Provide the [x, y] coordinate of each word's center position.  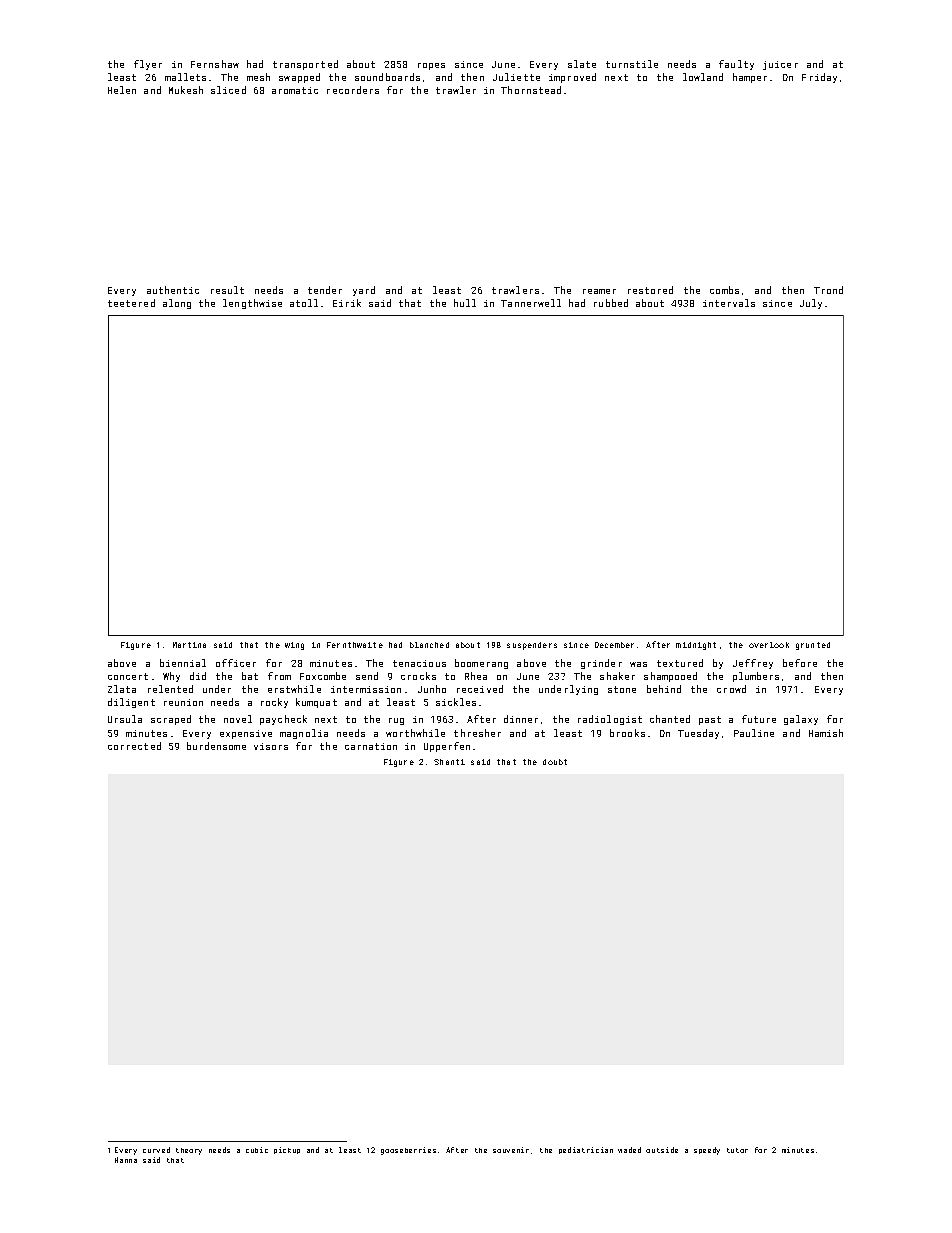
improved [572, 78]
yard [364, 291]
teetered [131, 303]
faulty [736, 65]
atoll [304, 303]
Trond [828, 290]
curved [156, 1150]
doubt [555, 762]
